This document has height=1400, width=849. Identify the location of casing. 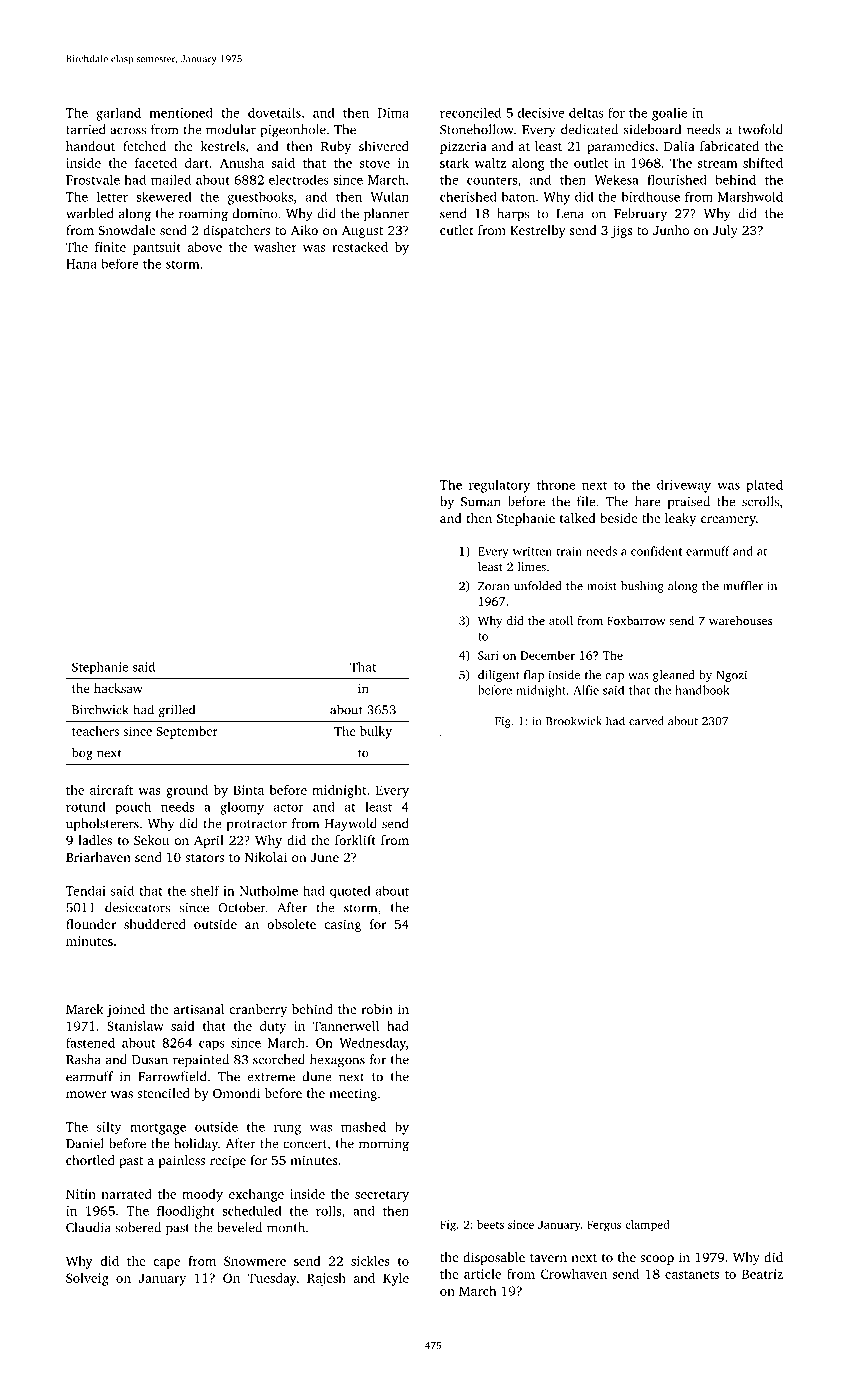
(343, 925).
